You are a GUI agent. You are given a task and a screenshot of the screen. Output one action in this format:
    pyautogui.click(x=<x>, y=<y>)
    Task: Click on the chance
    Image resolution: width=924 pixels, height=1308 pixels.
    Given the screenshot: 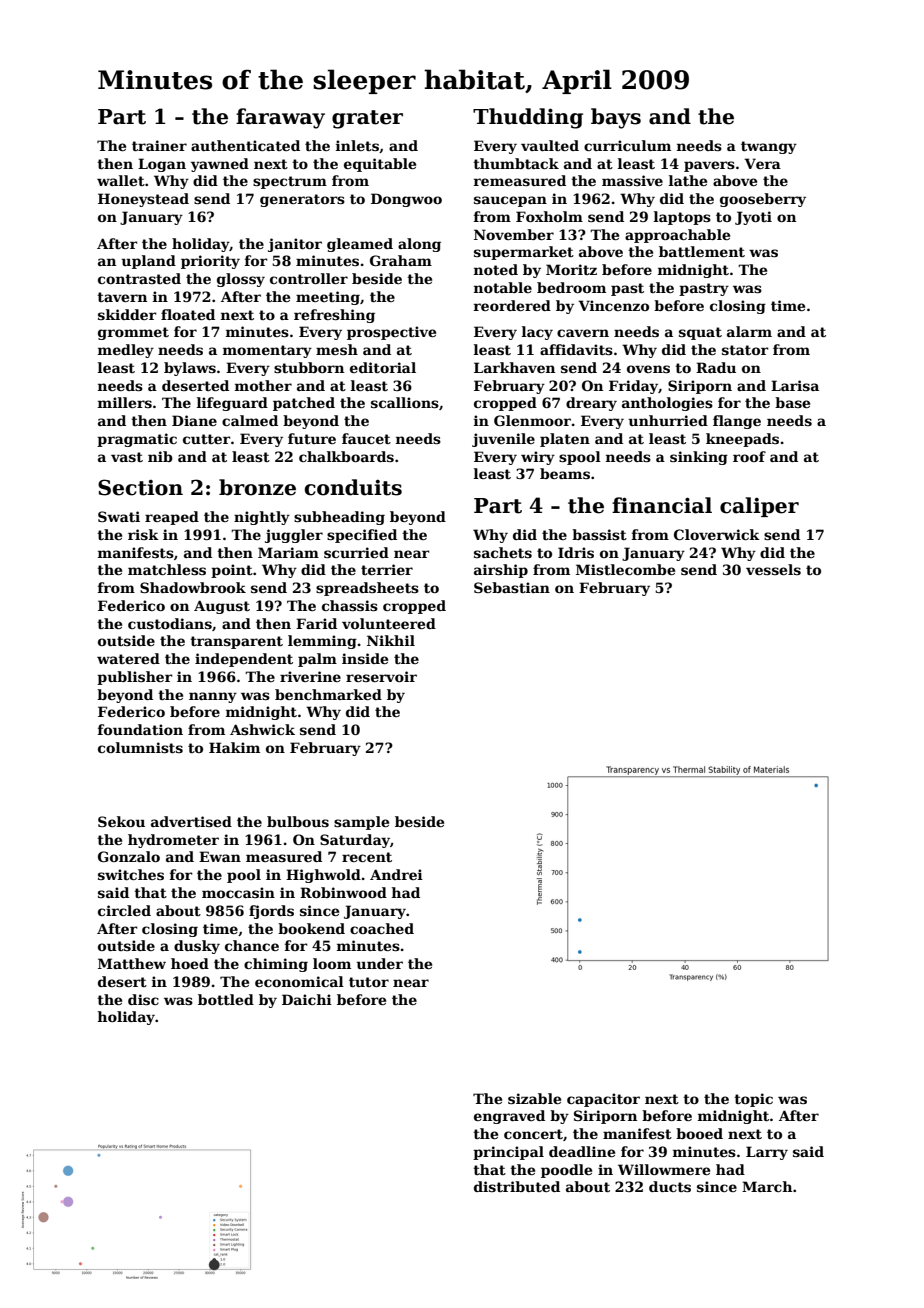 What is the action you would take?
    pyautogui.click(x=252, y=945)
